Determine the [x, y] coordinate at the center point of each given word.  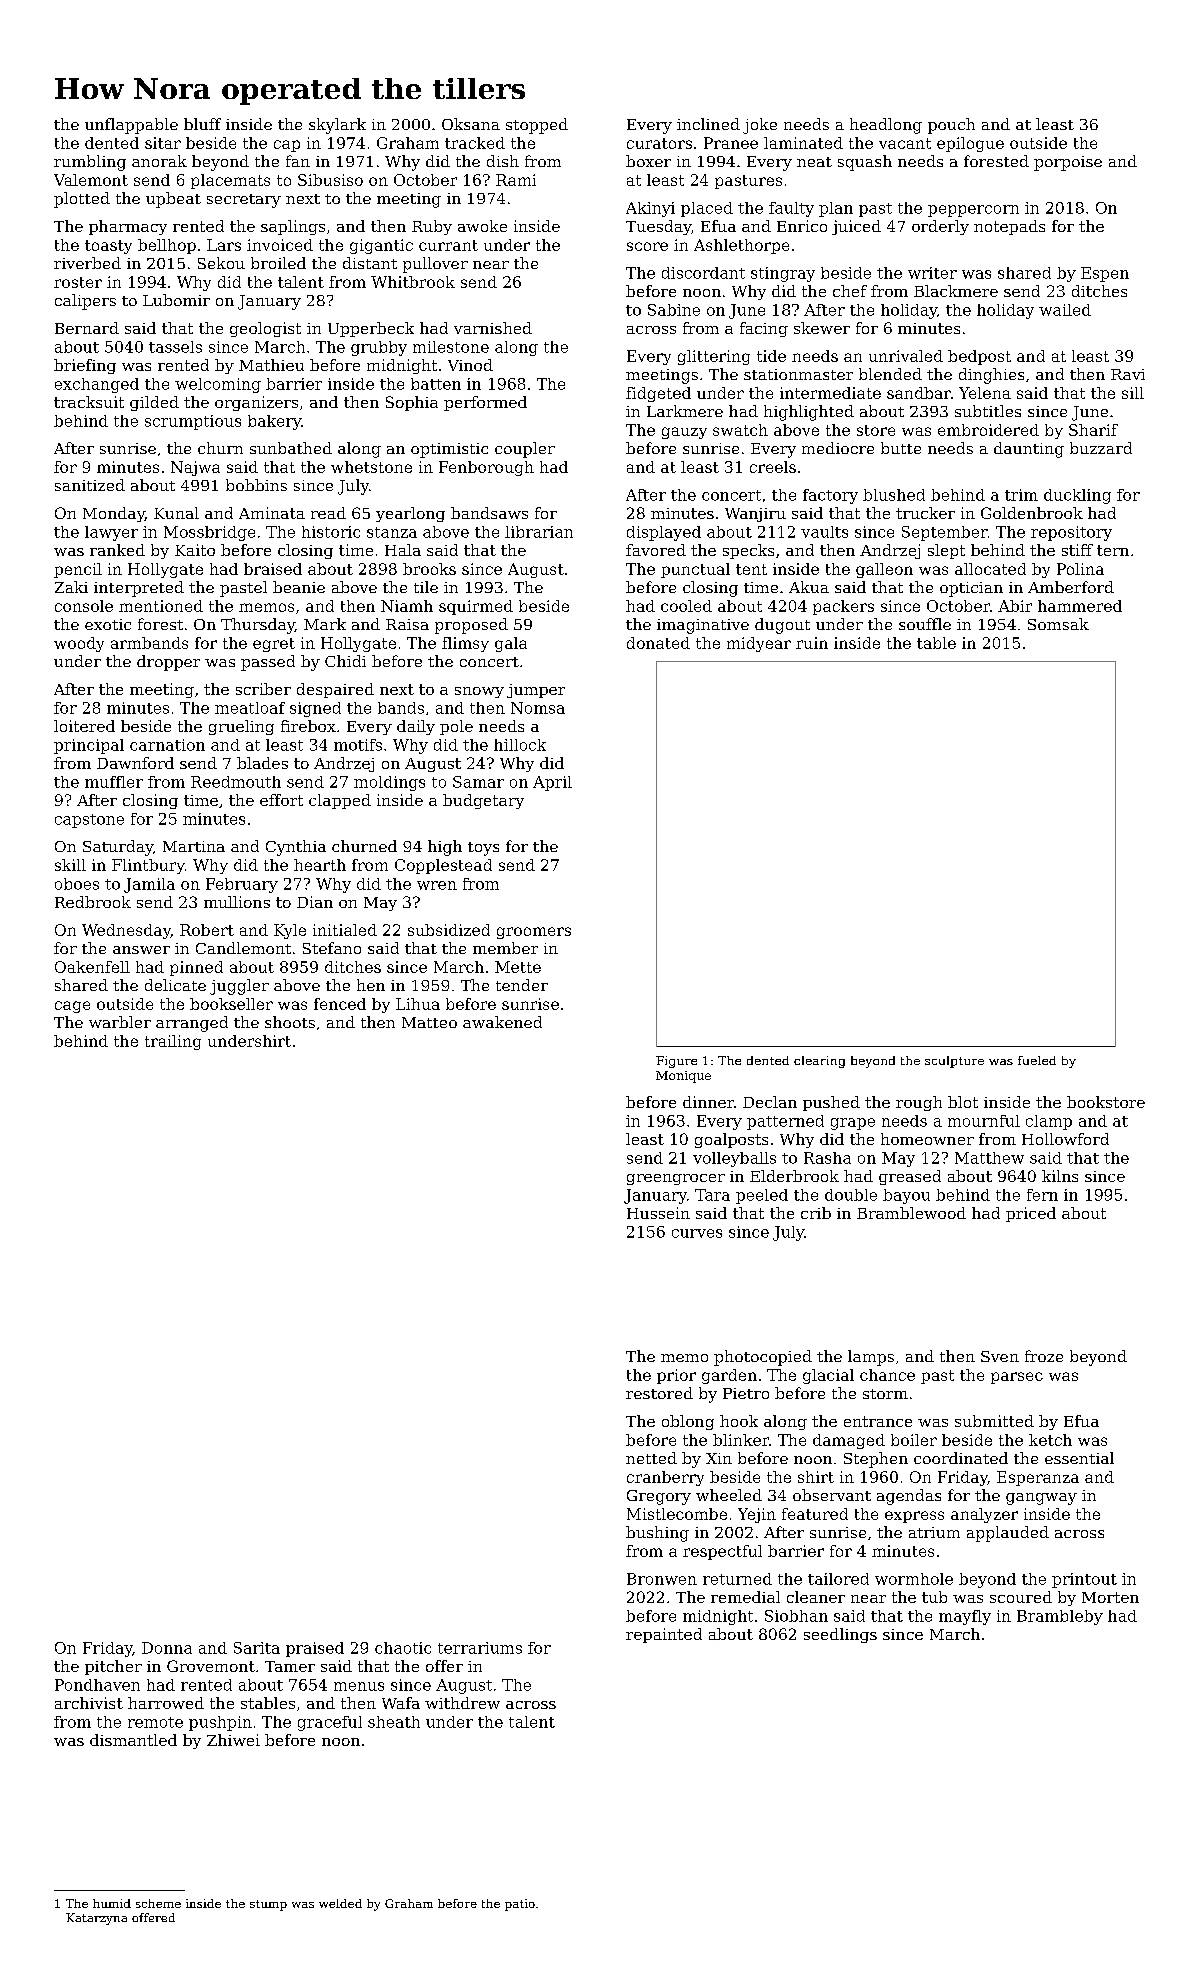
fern [1042, 1195]
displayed [664, 533]
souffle [925, 624]
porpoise [1068, 163]
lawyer [111, 533]
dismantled [133, 1740]
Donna [167, 1648]
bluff [202, 124]
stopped [537, 126]
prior [676, 1376]
